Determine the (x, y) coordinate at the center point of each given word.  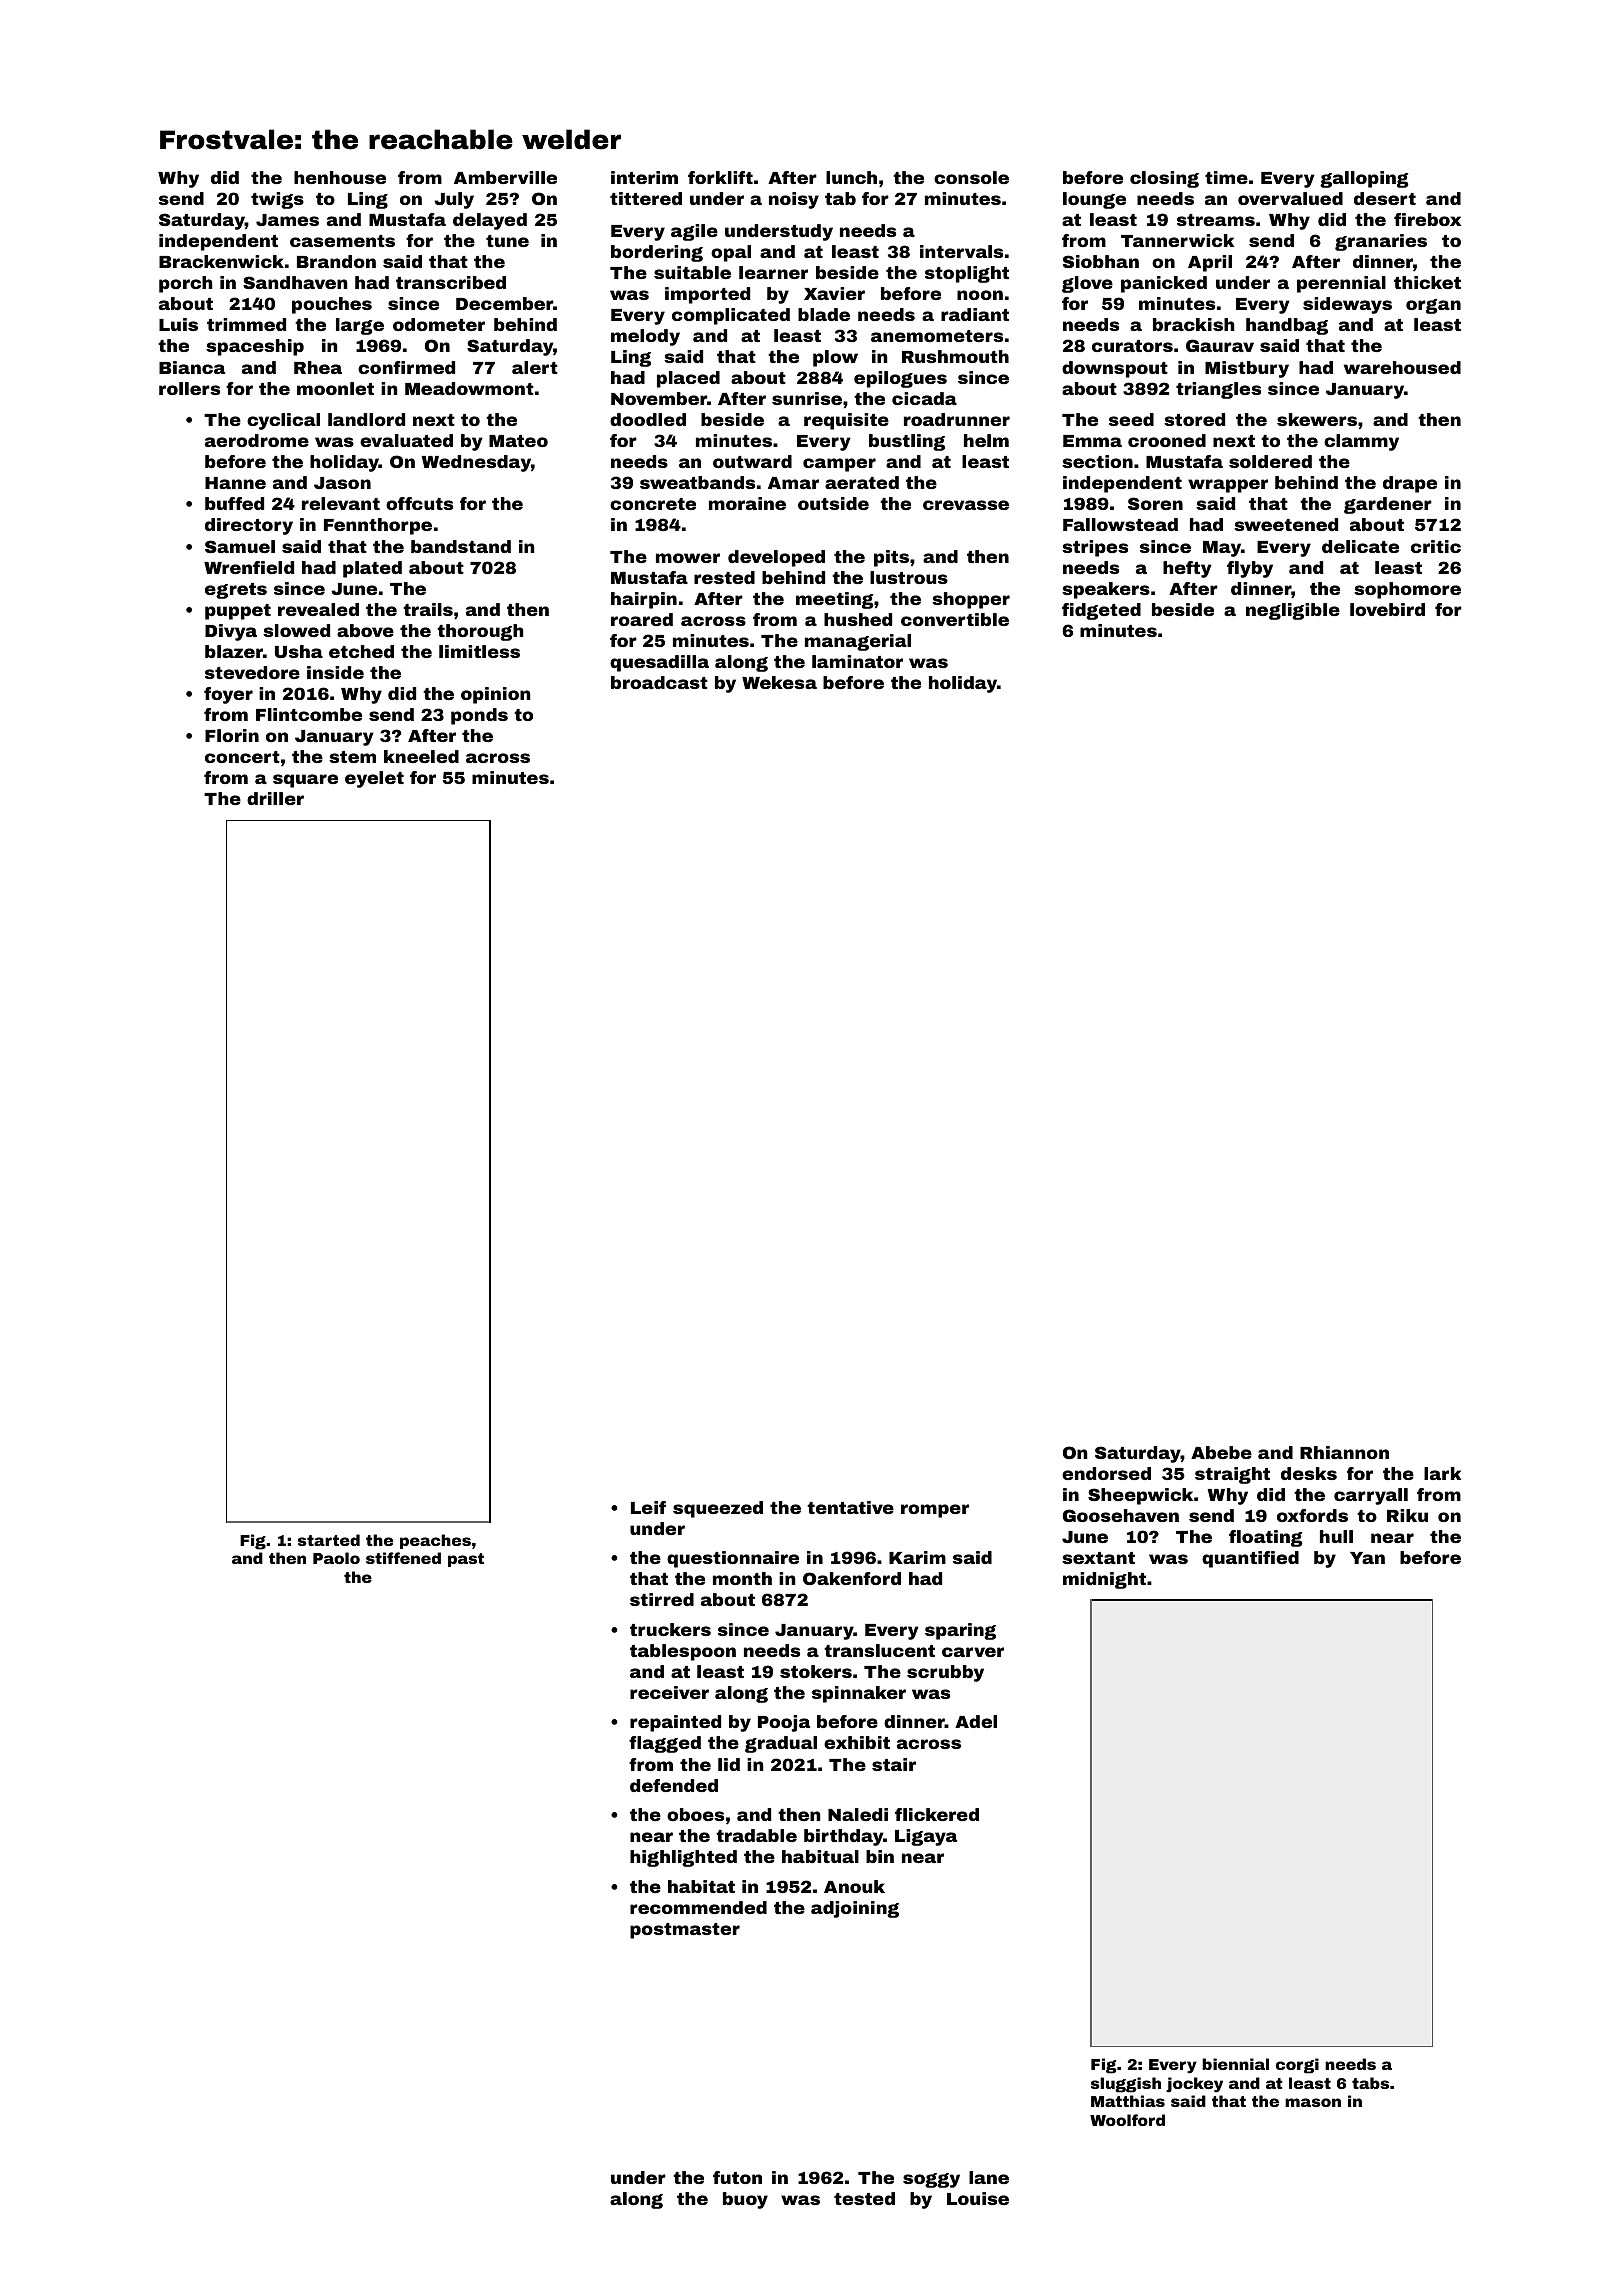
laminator (857, 661)
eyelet (374, 779)
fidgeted (1101, 611)
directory (249, 526)
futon (737, 2177)
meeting (835, 600)
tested (864, 2198)
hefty (1187, 569)
